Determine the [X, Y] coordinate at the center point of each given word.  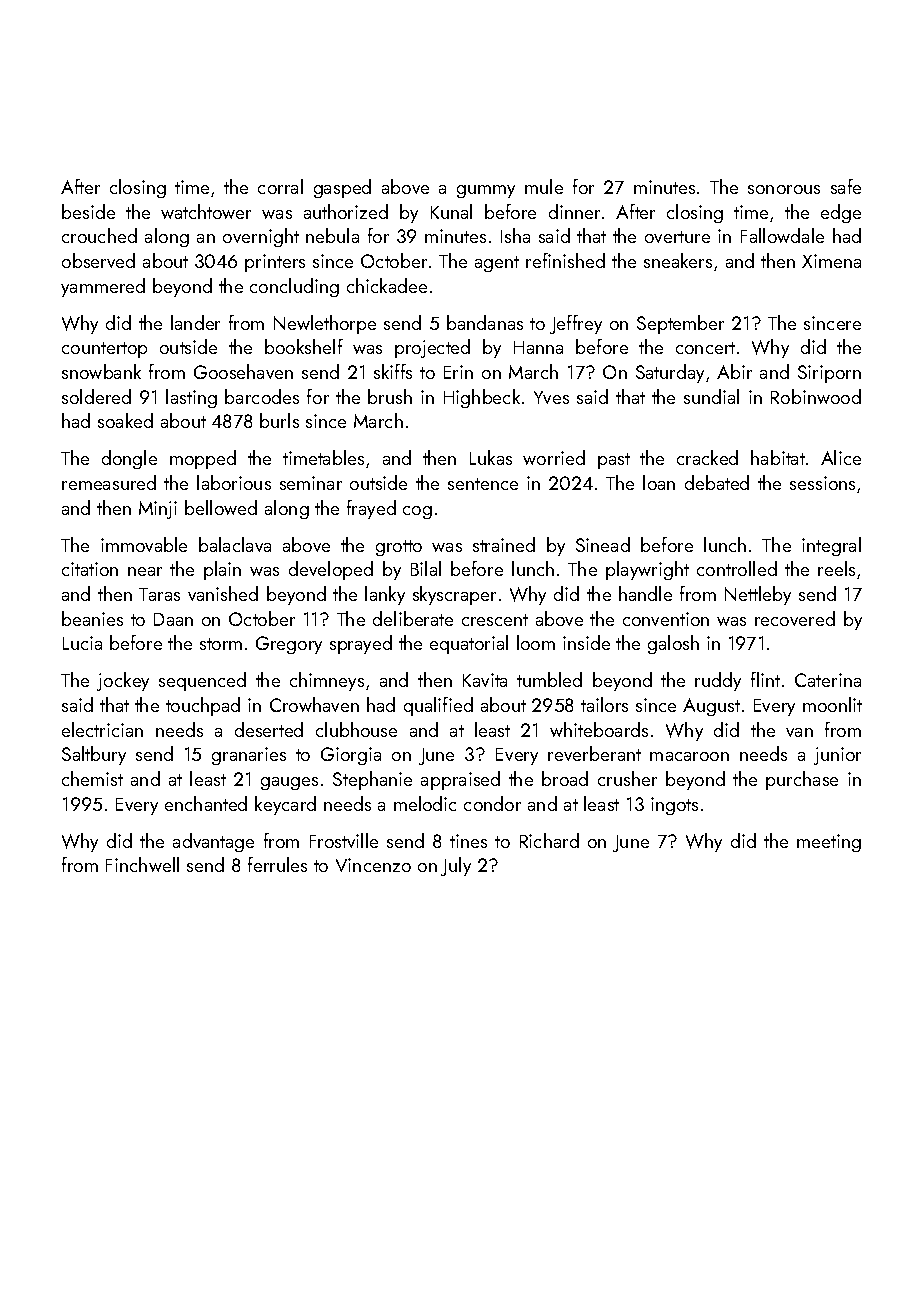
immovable [144, 544]
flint [765, 679]
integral [831, 546]
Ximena [831, 261]
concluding [294, 287]
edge [841, 213]
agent [497, 264]
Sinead [603, 544]
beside [88, 211]
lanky [385, 595]
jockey [123, 681]
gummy [486, 191]
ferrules [277, 864]
